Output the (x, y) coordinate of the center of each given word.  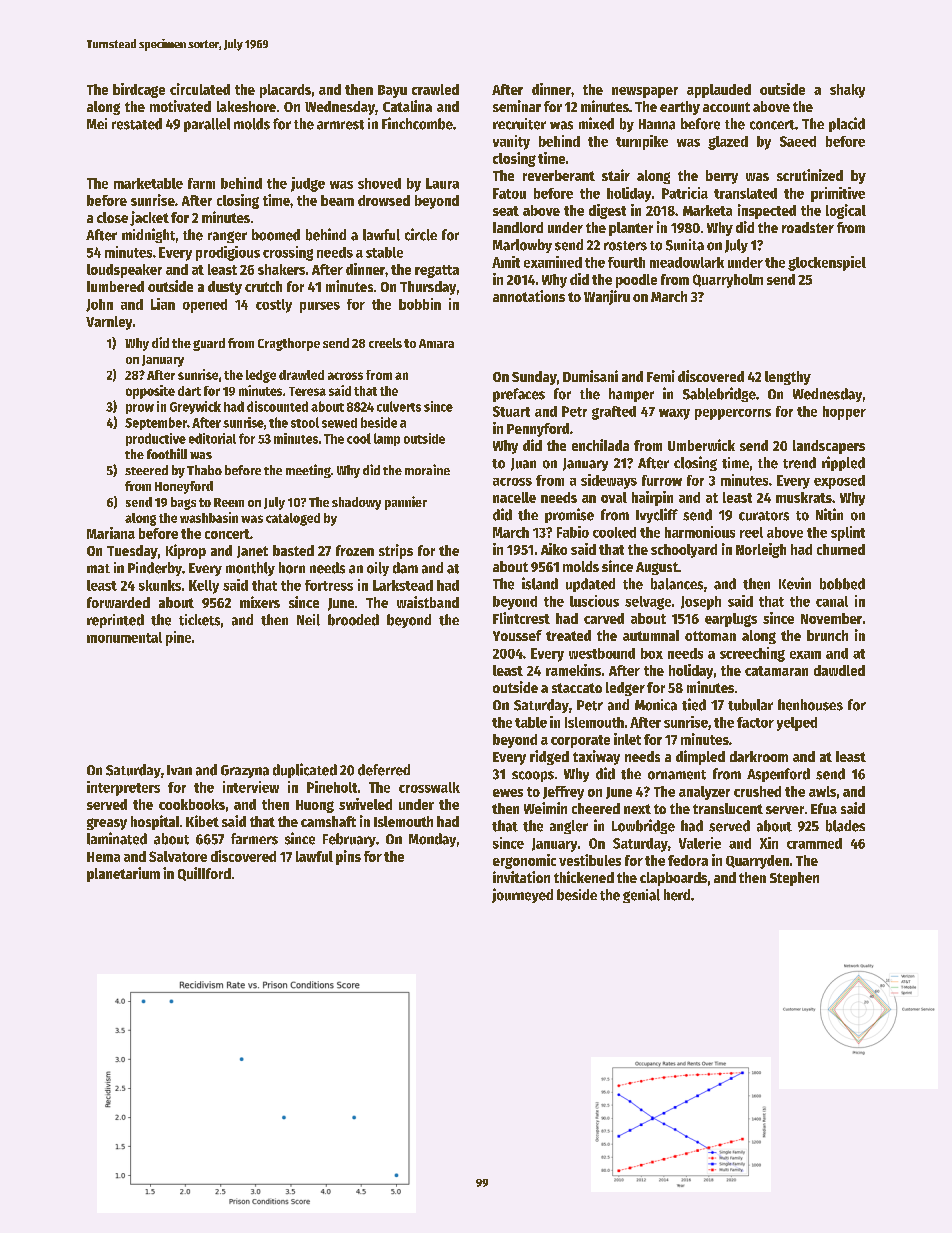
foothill (167, 453)
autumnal (651, 635)
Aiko (554, 549)
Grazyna (245, 771)
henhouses (810, 705)
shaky (847, 91)
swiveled (365, 804)
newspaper (645, 92)
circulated (200, 89)
